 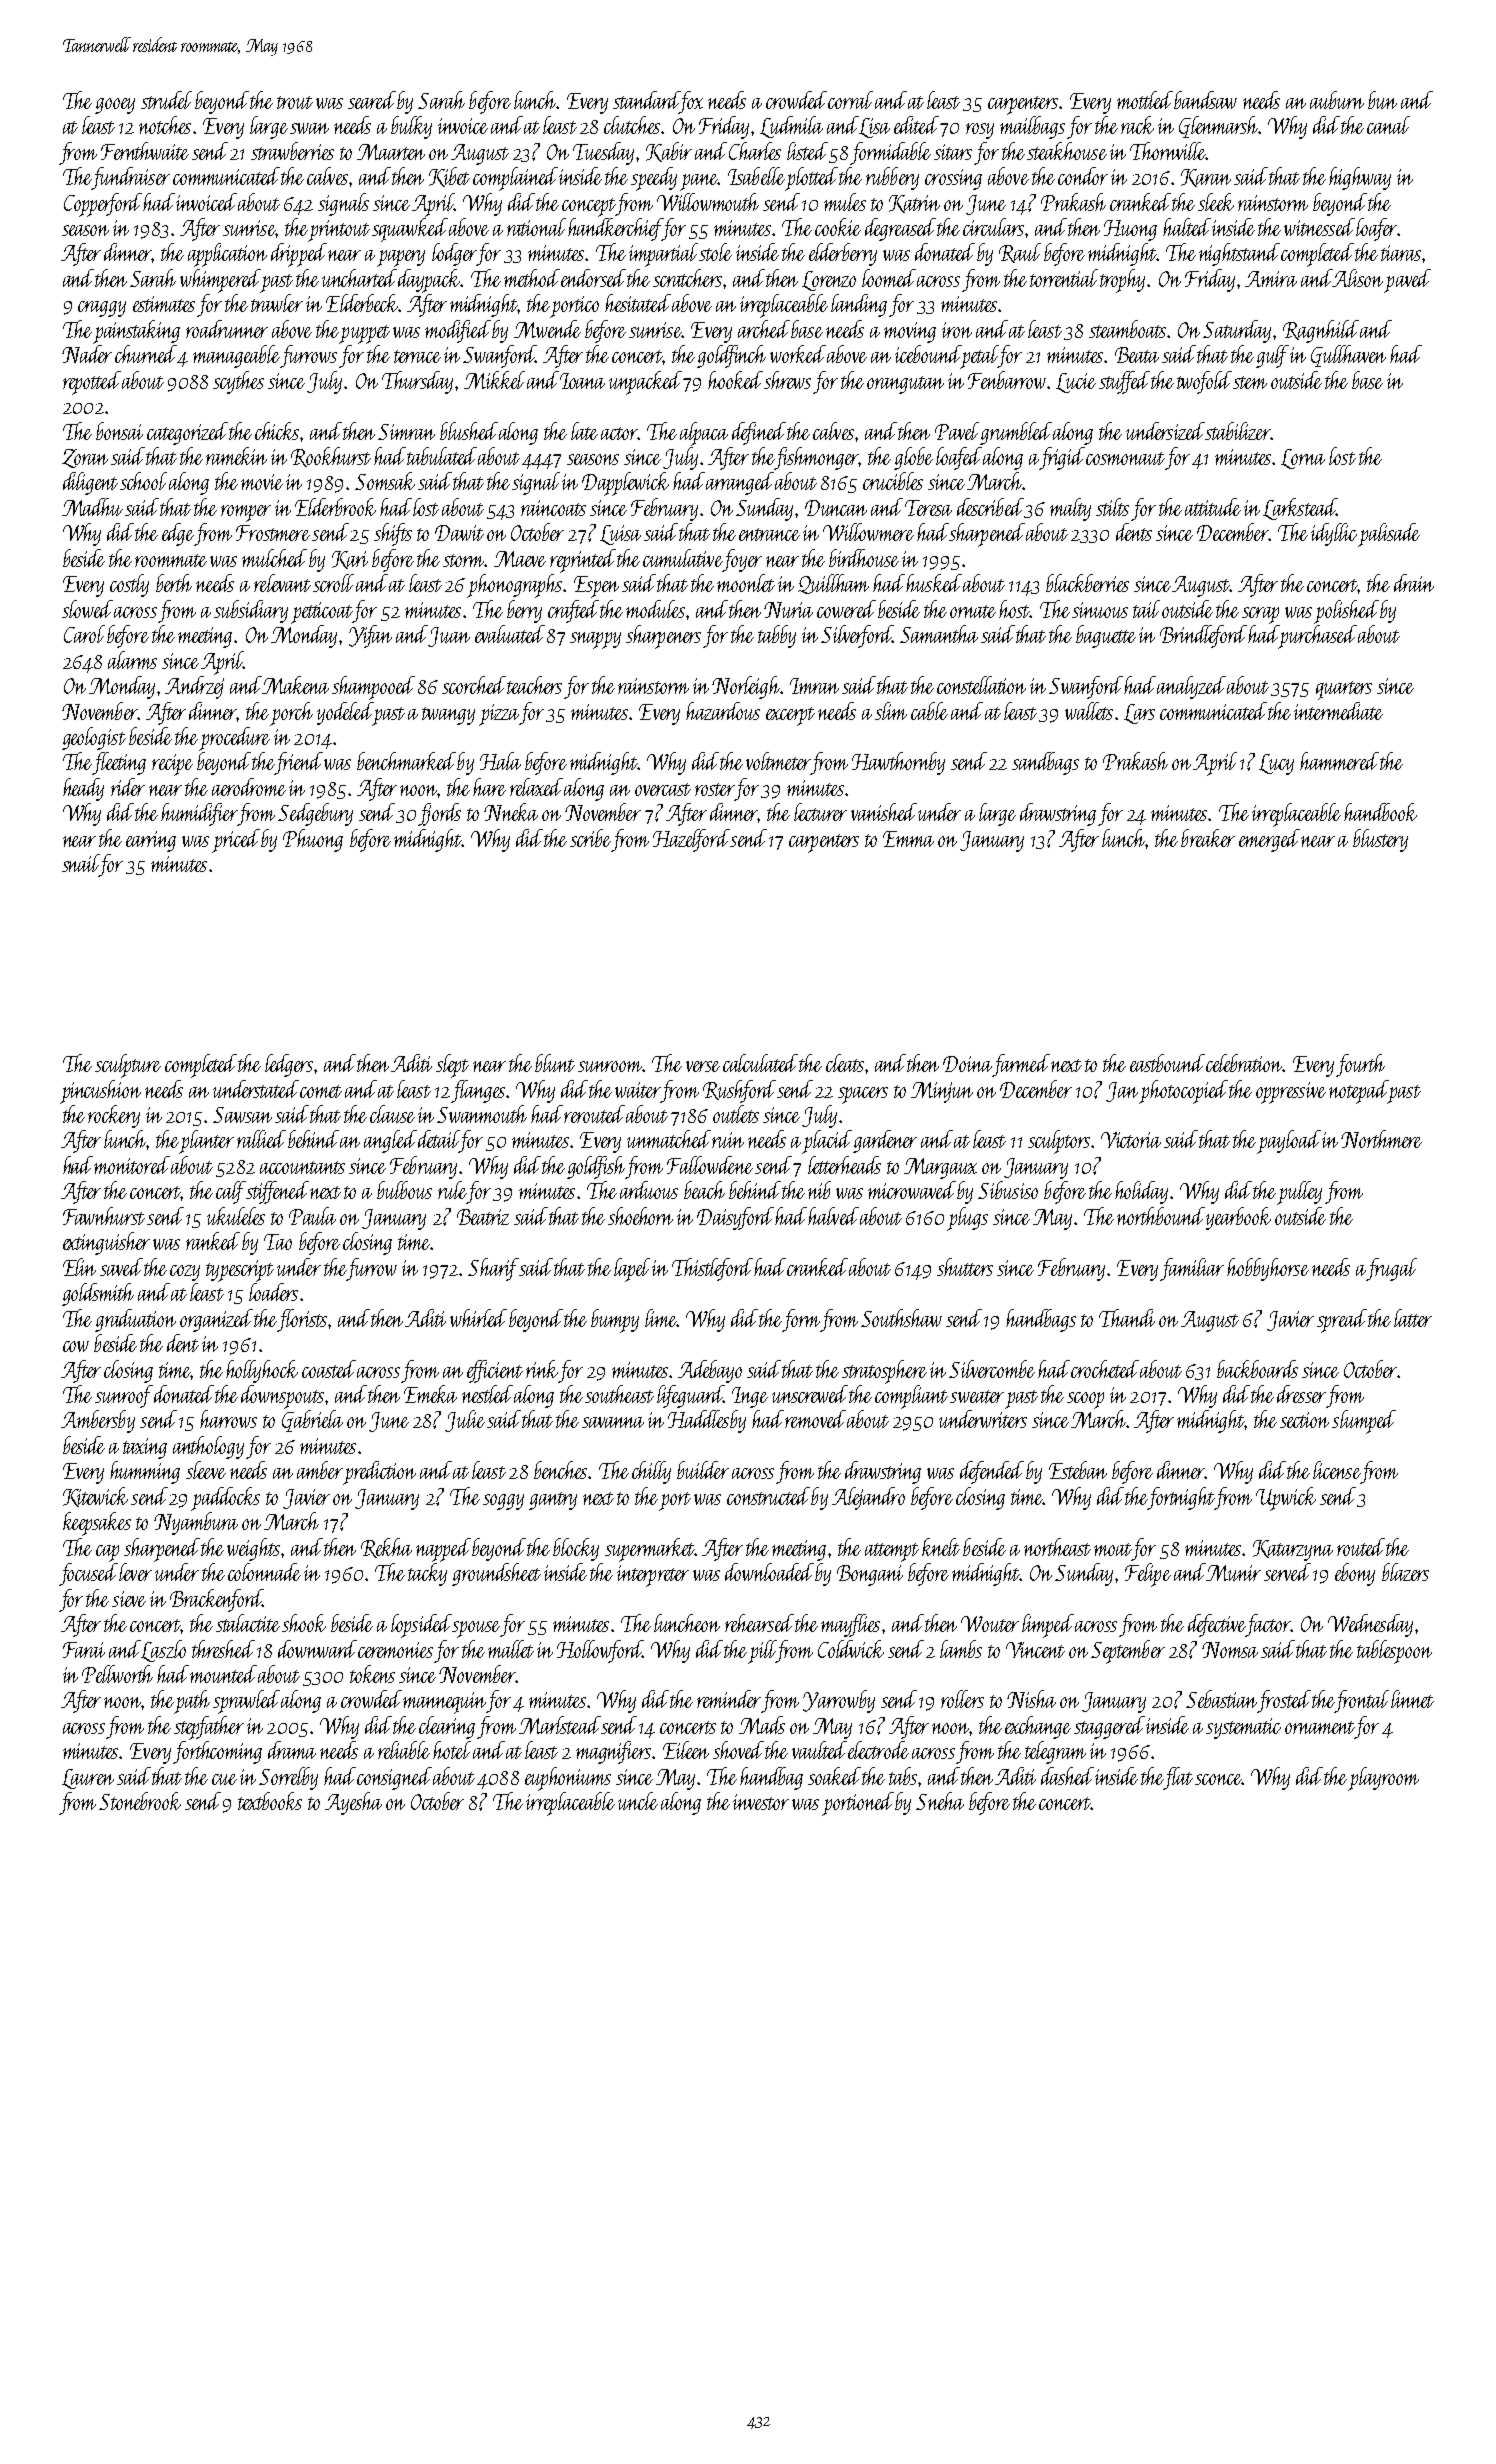 What do you see at coordinates (131, 178) in the image?
I see `fundraiser` at bounding box center [131, 178].
